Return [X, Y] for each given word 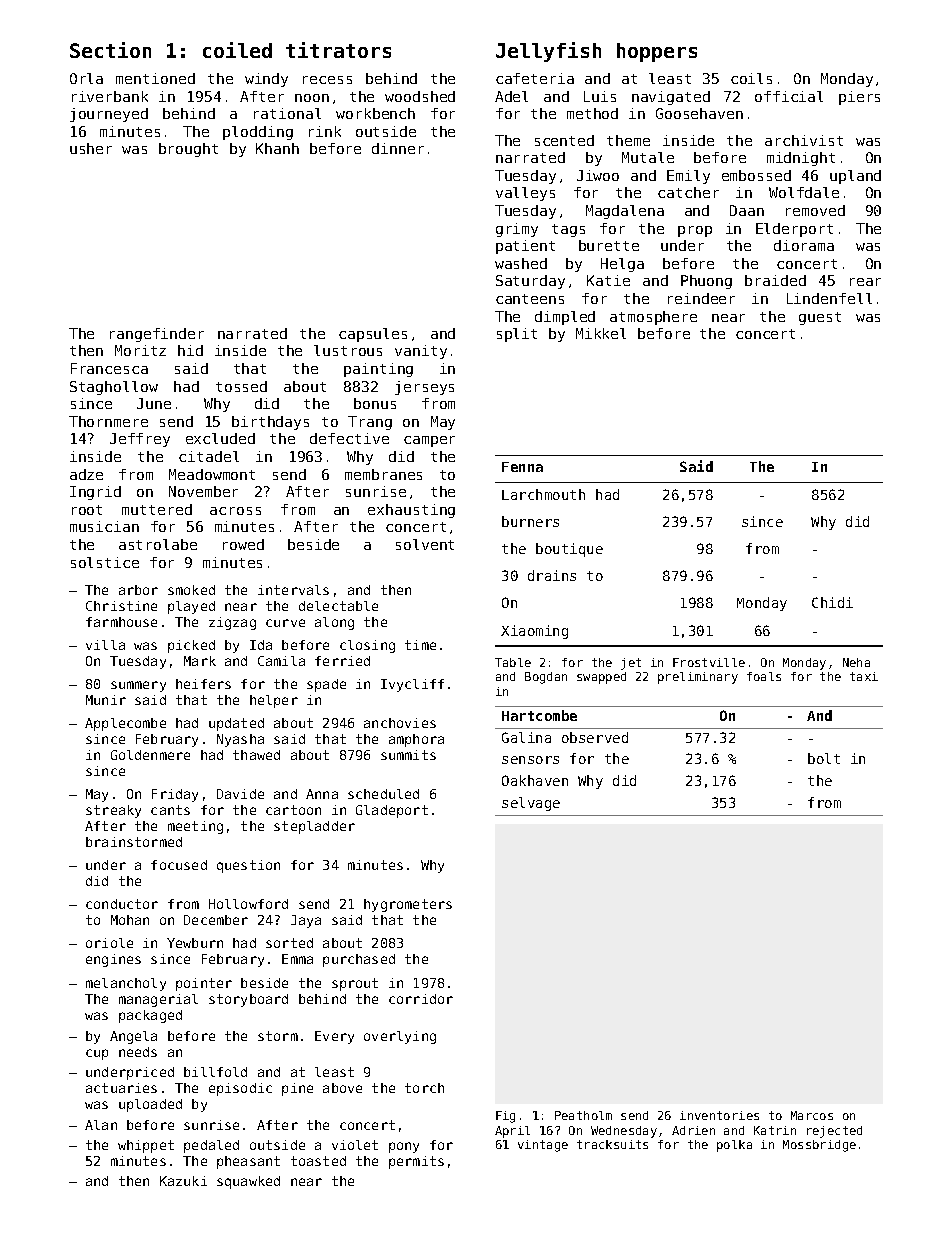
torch [424, 1088]
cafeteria [535, 78]
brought [188, 150]
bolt [824, 758]
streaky [113, 811]
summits [408, 755]
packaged [150, 1016]
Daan [747, 210]
